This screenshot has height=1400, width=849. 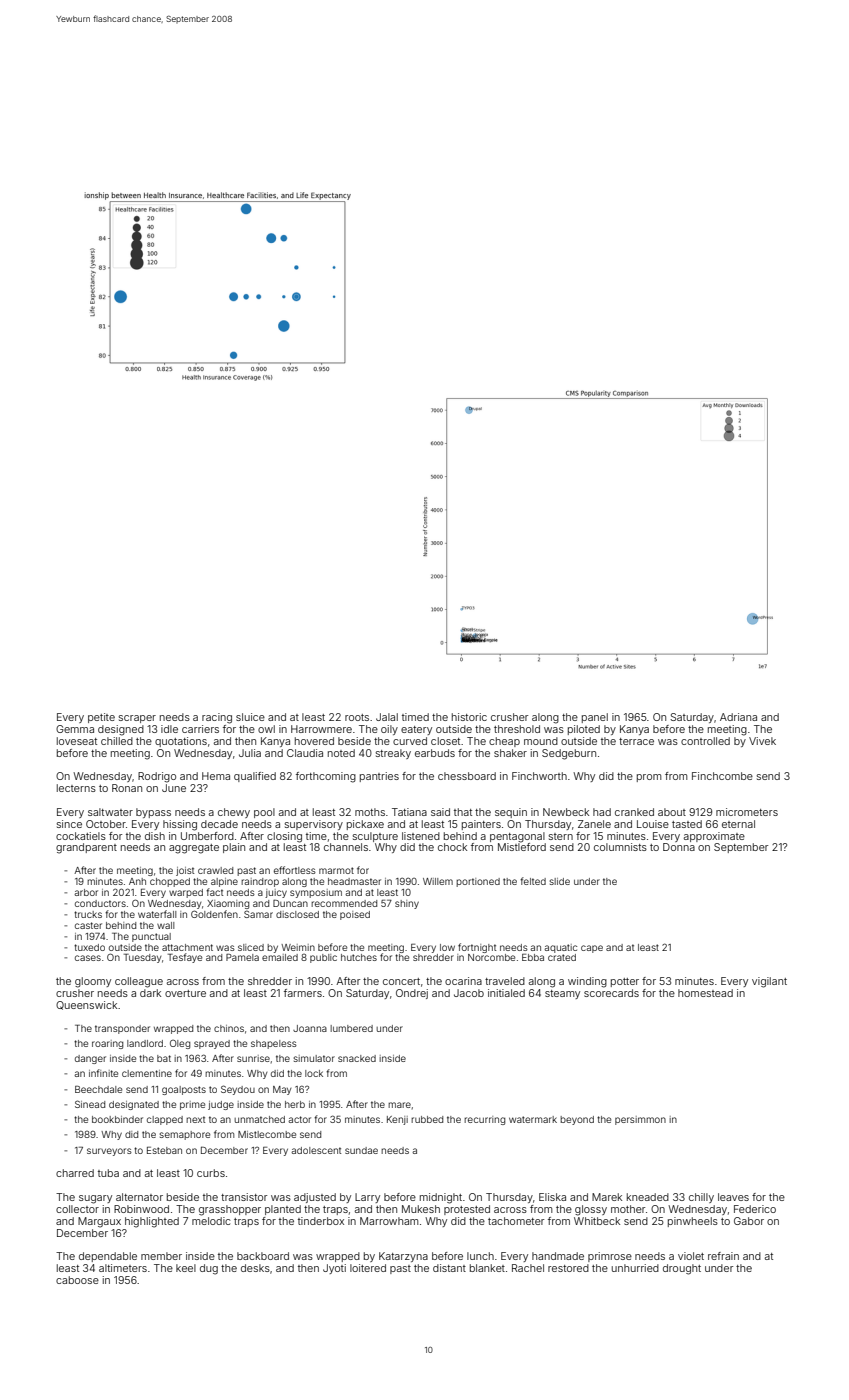 I want to click on drought, so click(x=682, y=1269).
